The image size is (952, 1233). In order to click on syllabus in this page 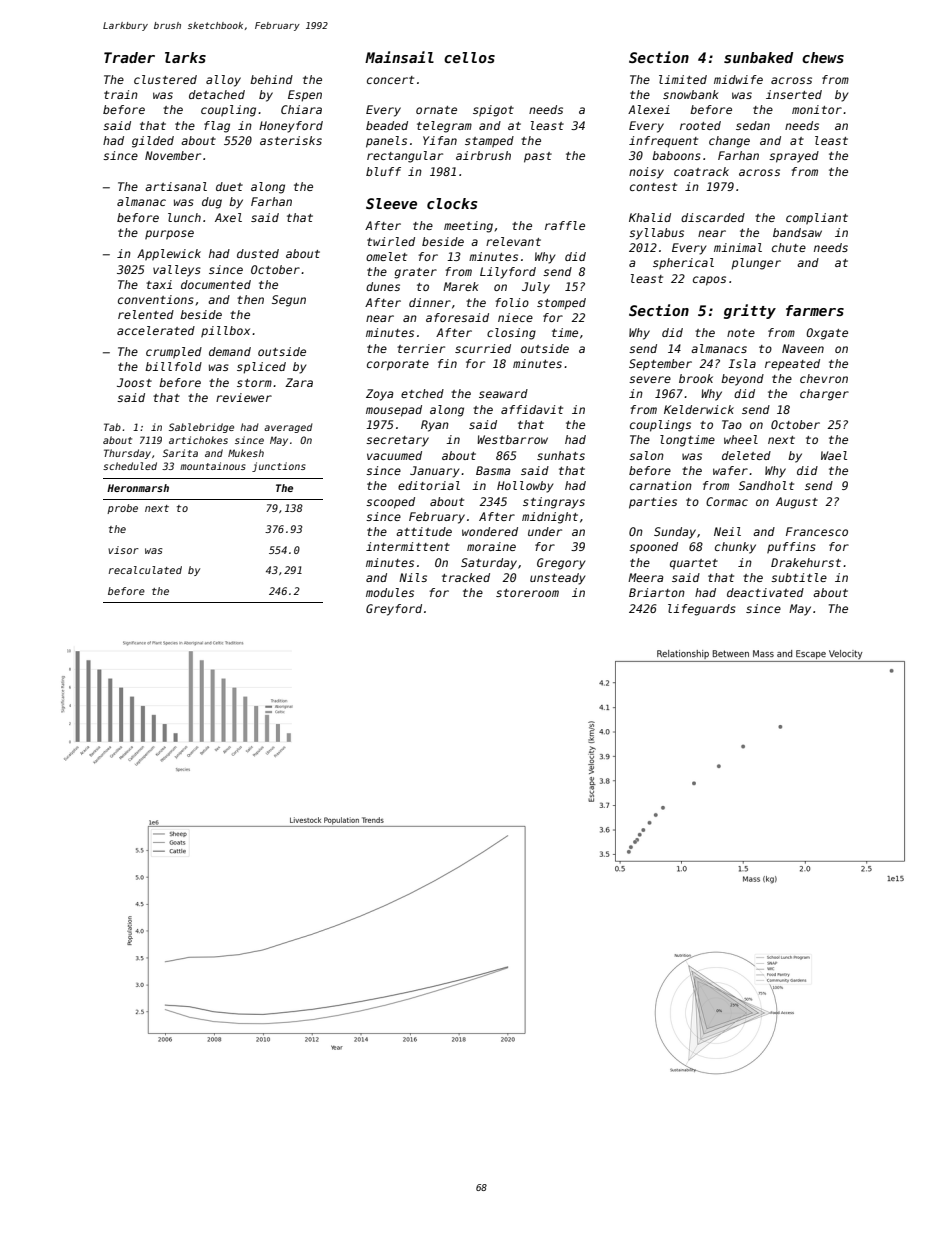, I will do `click(656, 234)`.
